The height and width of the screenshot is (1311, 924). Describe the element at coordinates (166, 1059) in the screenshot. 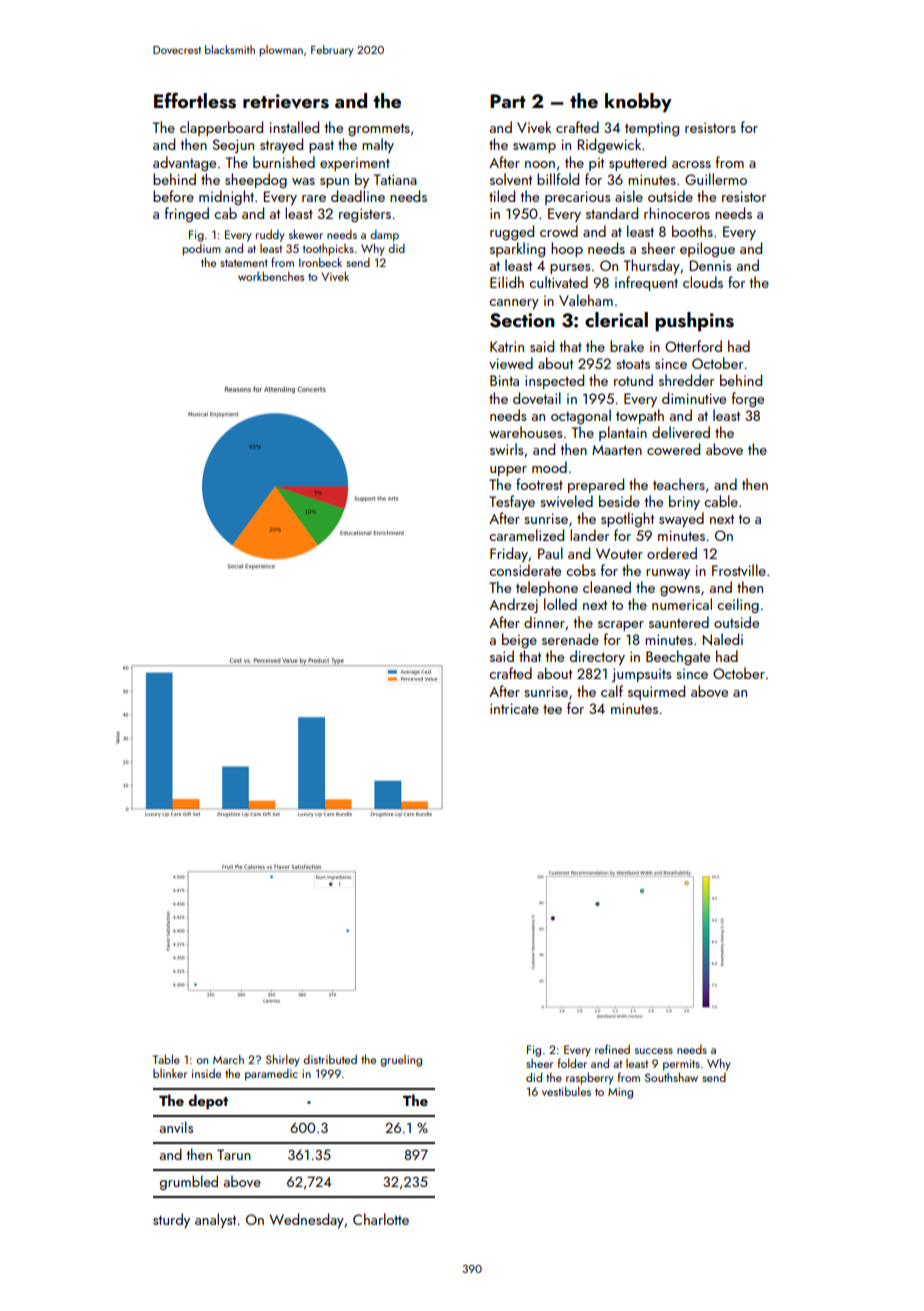

I see `Table` at that location.
